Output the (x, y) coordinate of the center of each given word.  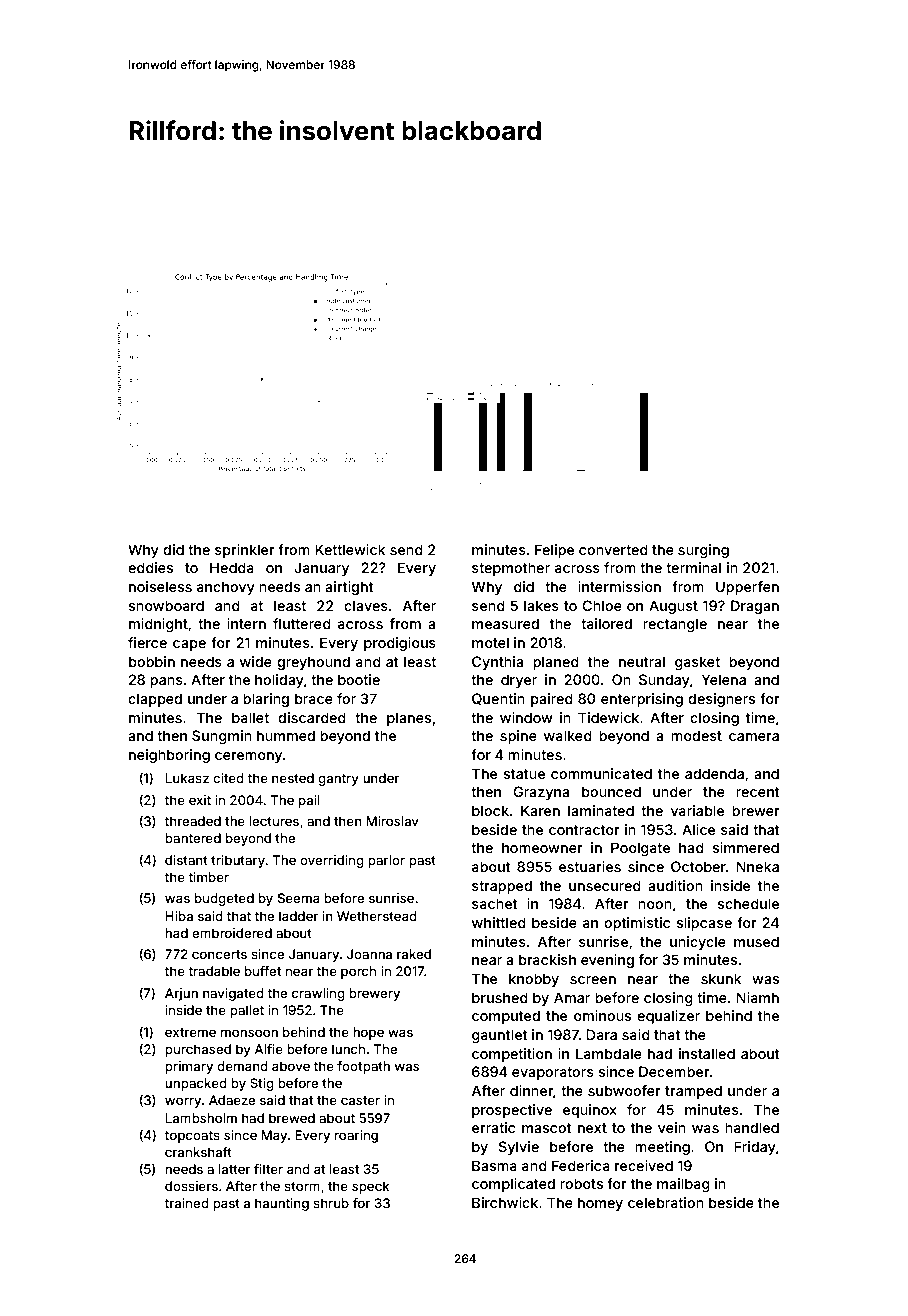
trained (186, 1203)
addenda (714, 773)
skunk (721, 978)
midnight (158, 625)
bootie (359, 679)
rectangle (675, 625)
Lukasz (187, 778)
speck (371, 1187)
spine (518, 737)
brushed (500, 997)
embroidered (232, 933)
